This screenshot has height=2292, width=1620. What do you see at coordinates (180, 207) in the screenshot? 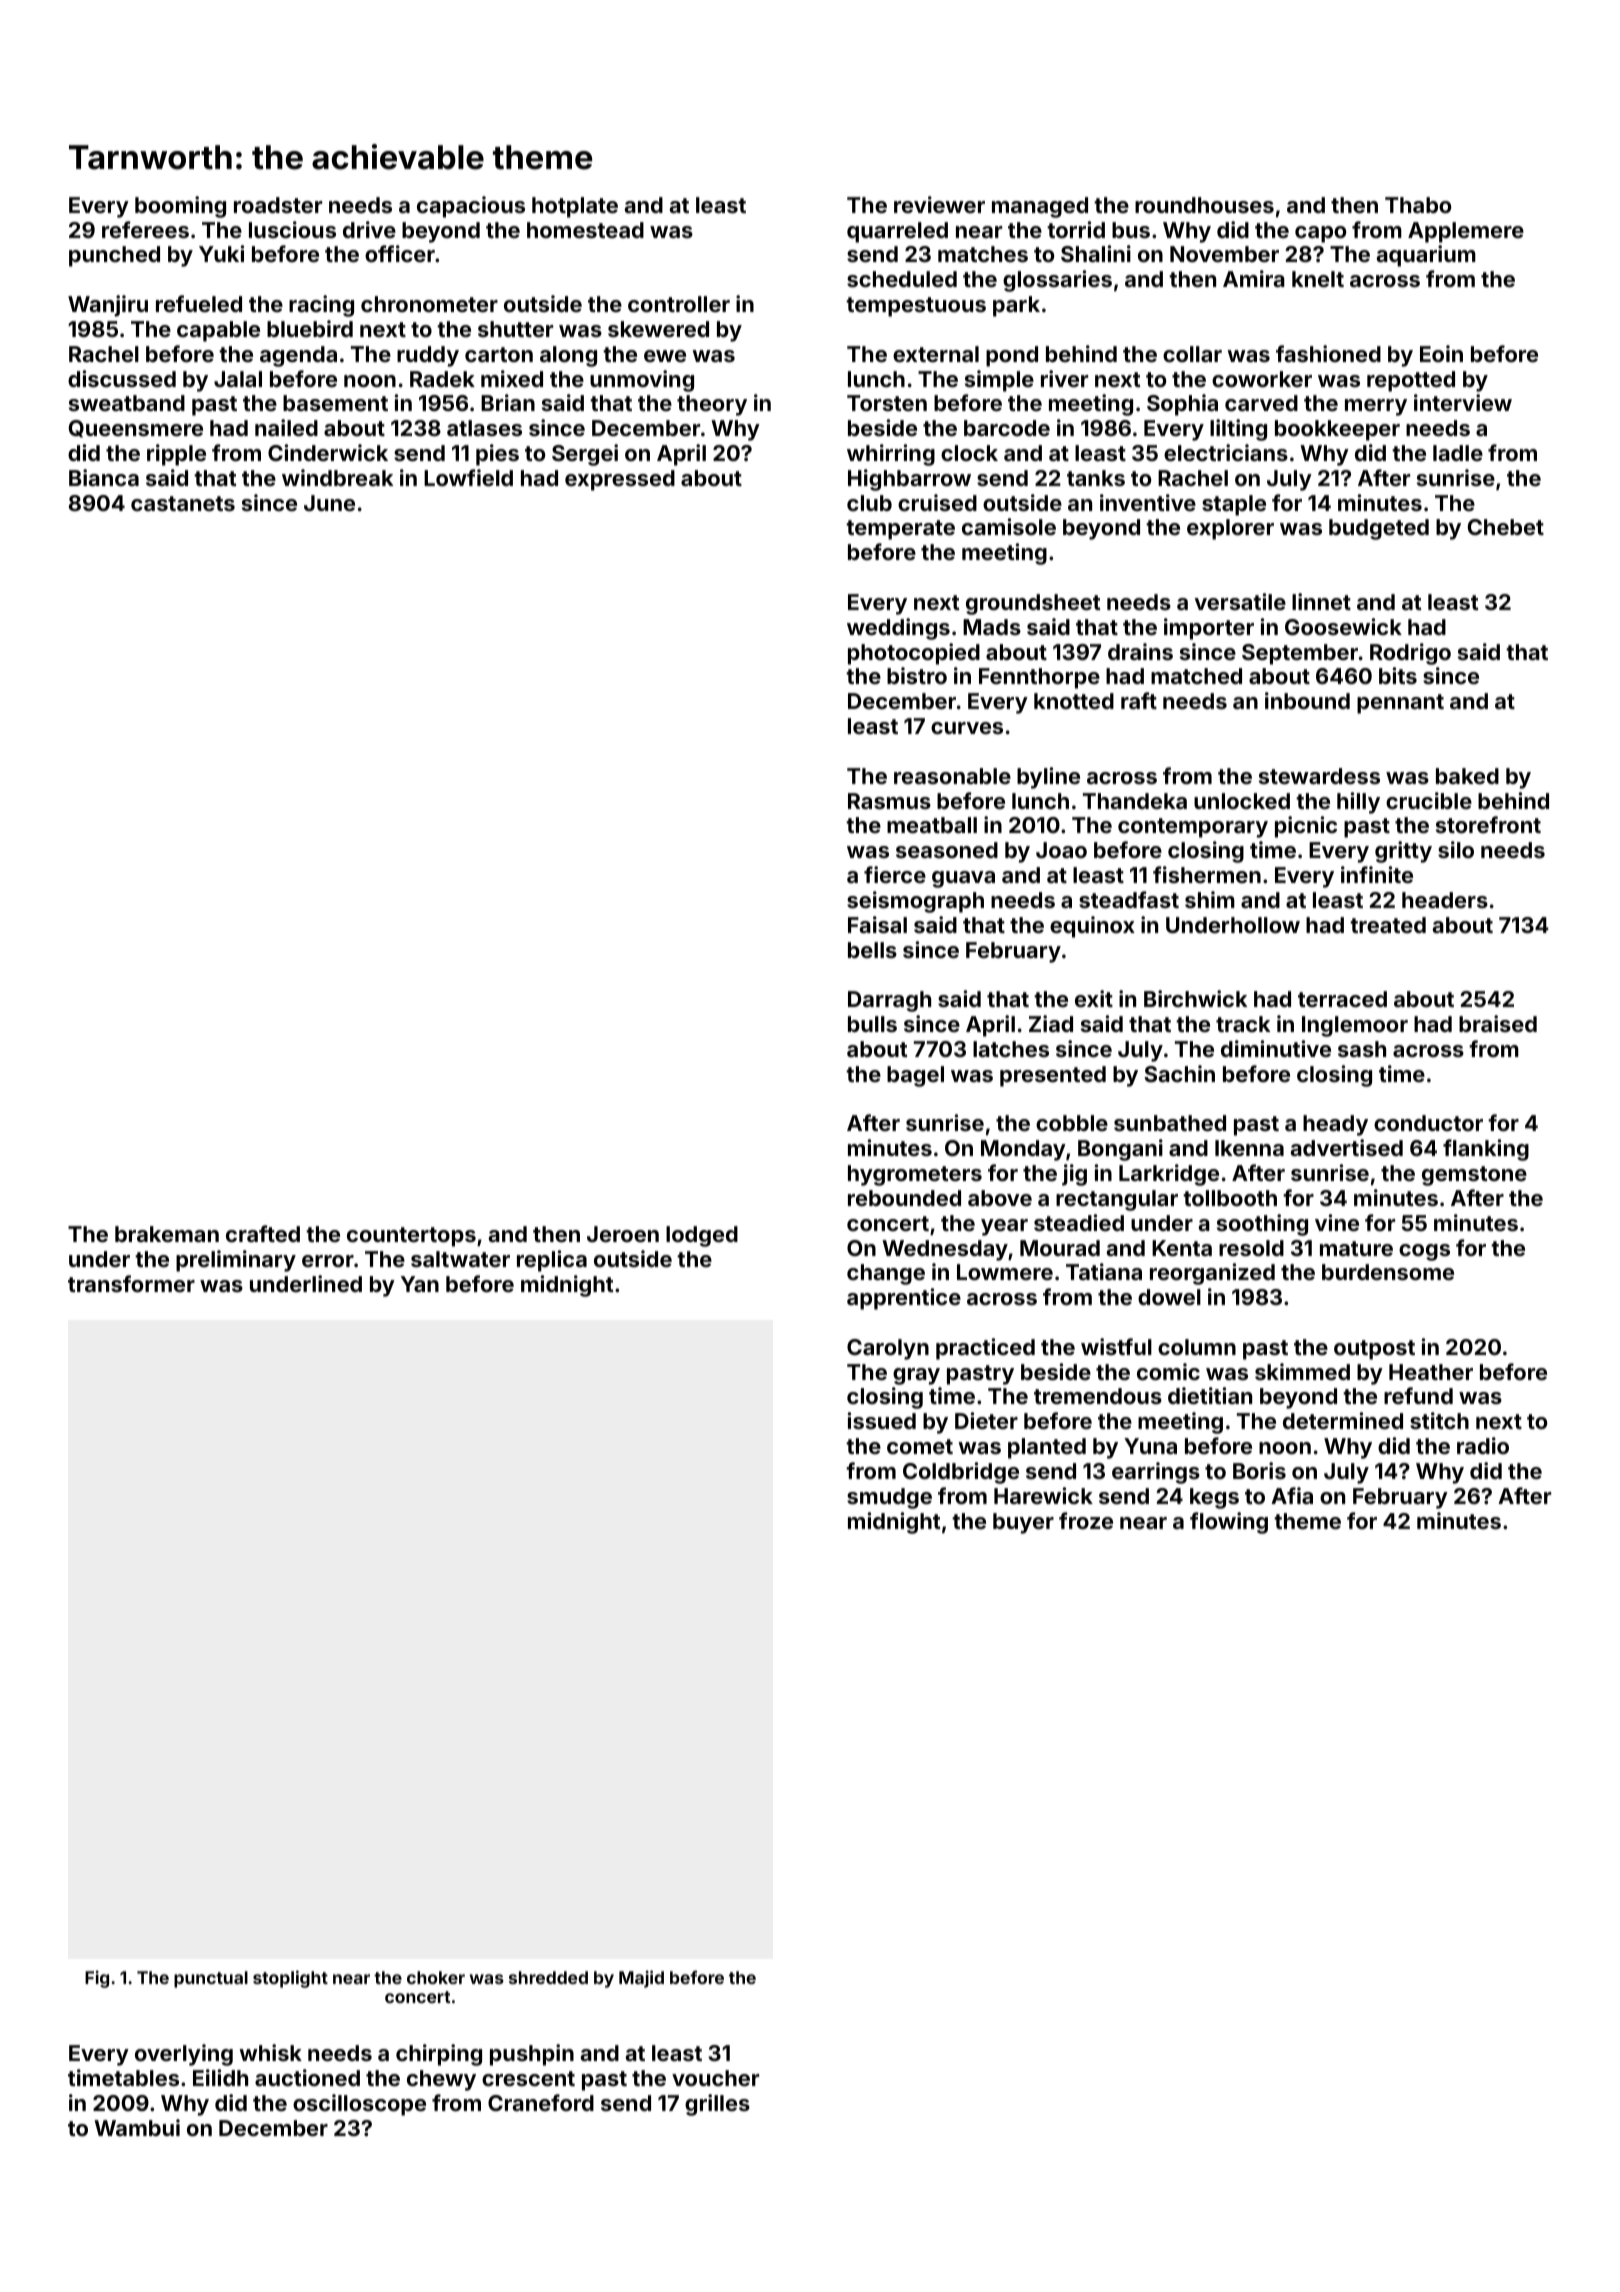
I see `booming` at bounding box center [180, 207].
